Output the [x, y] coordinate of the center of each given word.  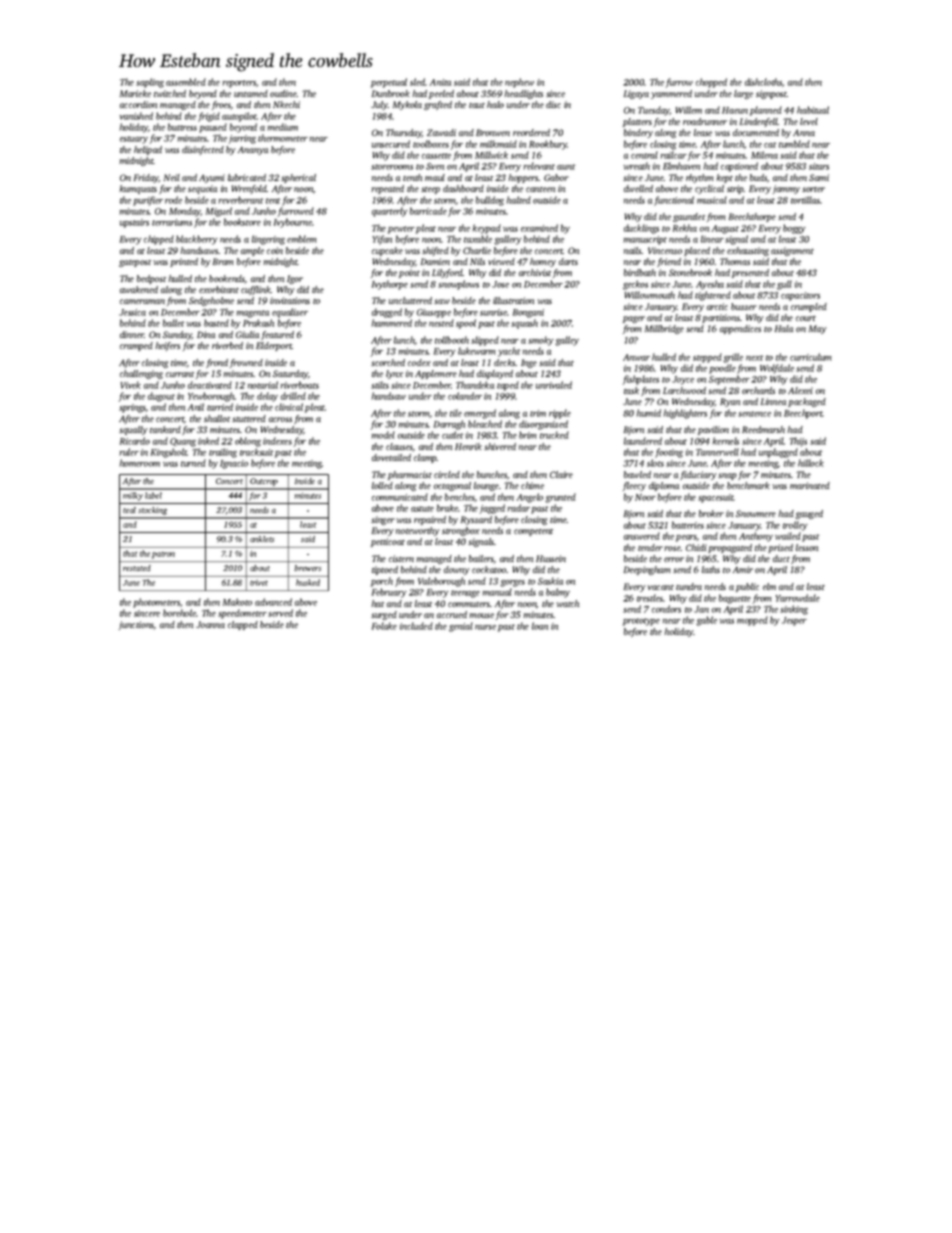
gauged [809, 514]
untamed [251, 93]
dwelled [638, 188]
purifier [148, 201]
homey [543, 262]
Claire [561, 474]
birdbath [640, 272]
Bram [223, 261]
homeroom [139, 463]
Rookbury [548, 145]
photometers [156, 603]
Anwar [636, 357]
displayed [495, 374]
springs [132, 408]
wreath [636, 166]
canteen [540, 189]
